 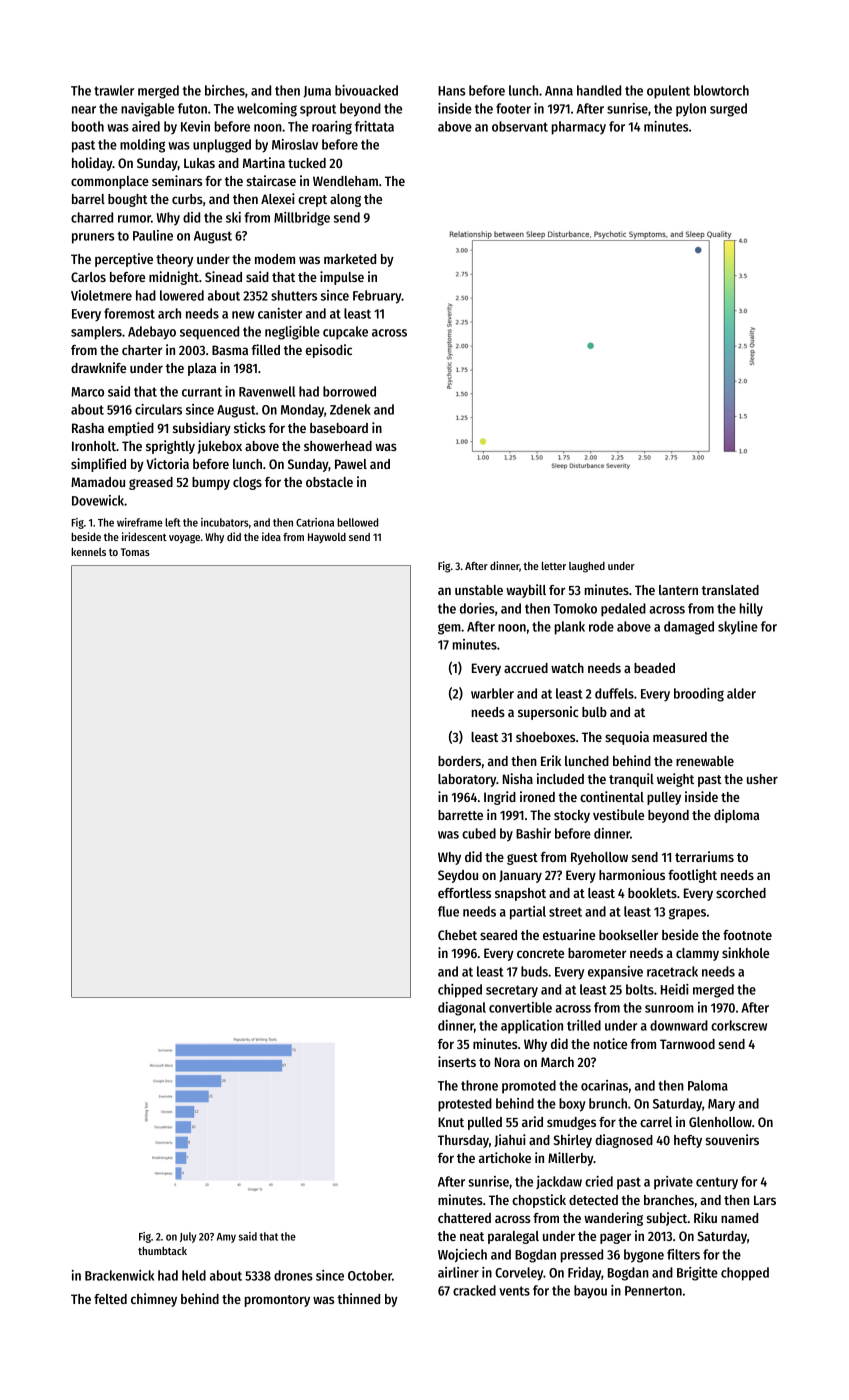 What do you see at coordinates (730, 590) in the screenshot?
I see `translated` at bounding box center [730, 590].
